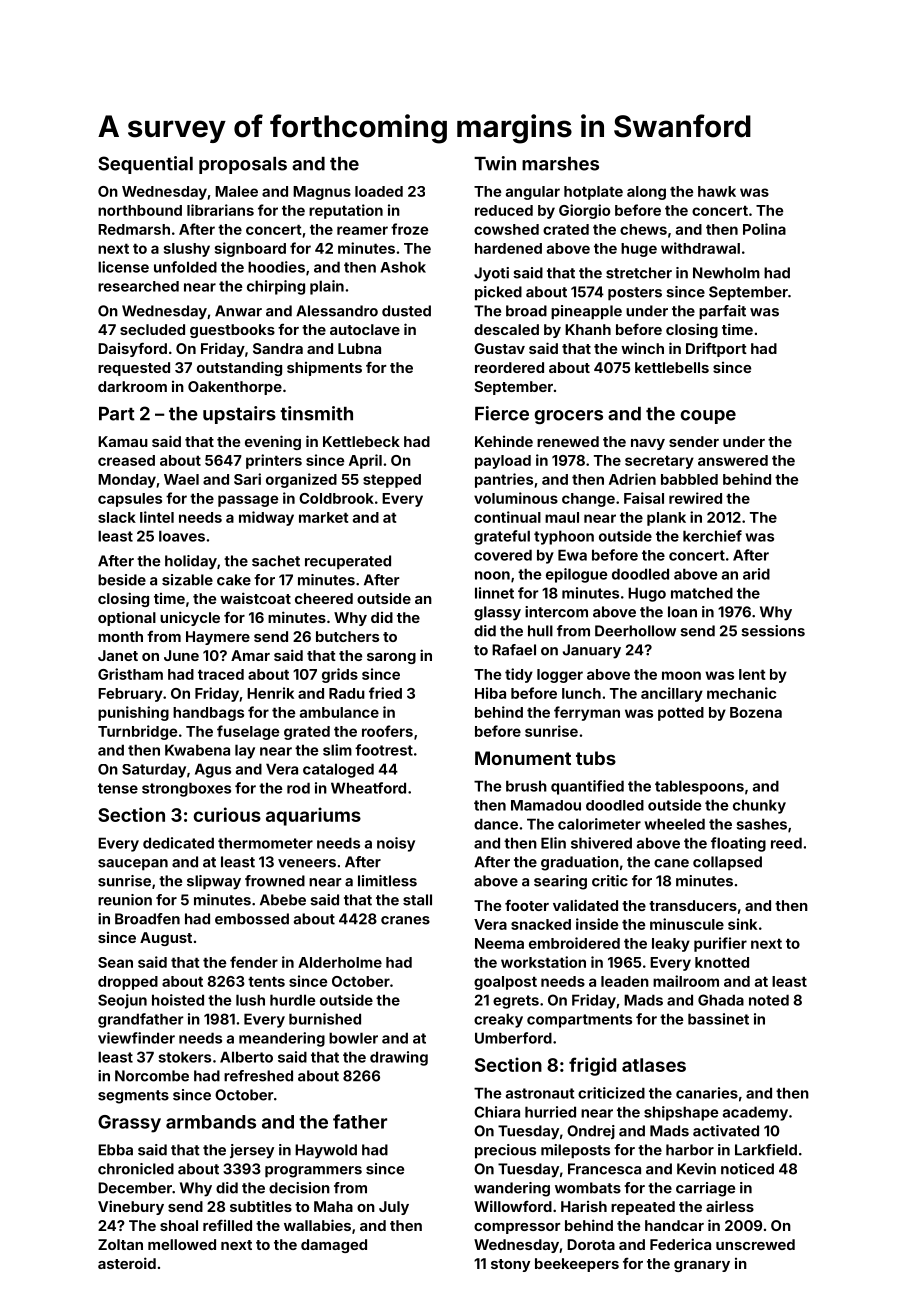 The height and width of the page is (1316, 908). Describe the element at coordinates (118, 788) in the page. I see `tense` at that location.
